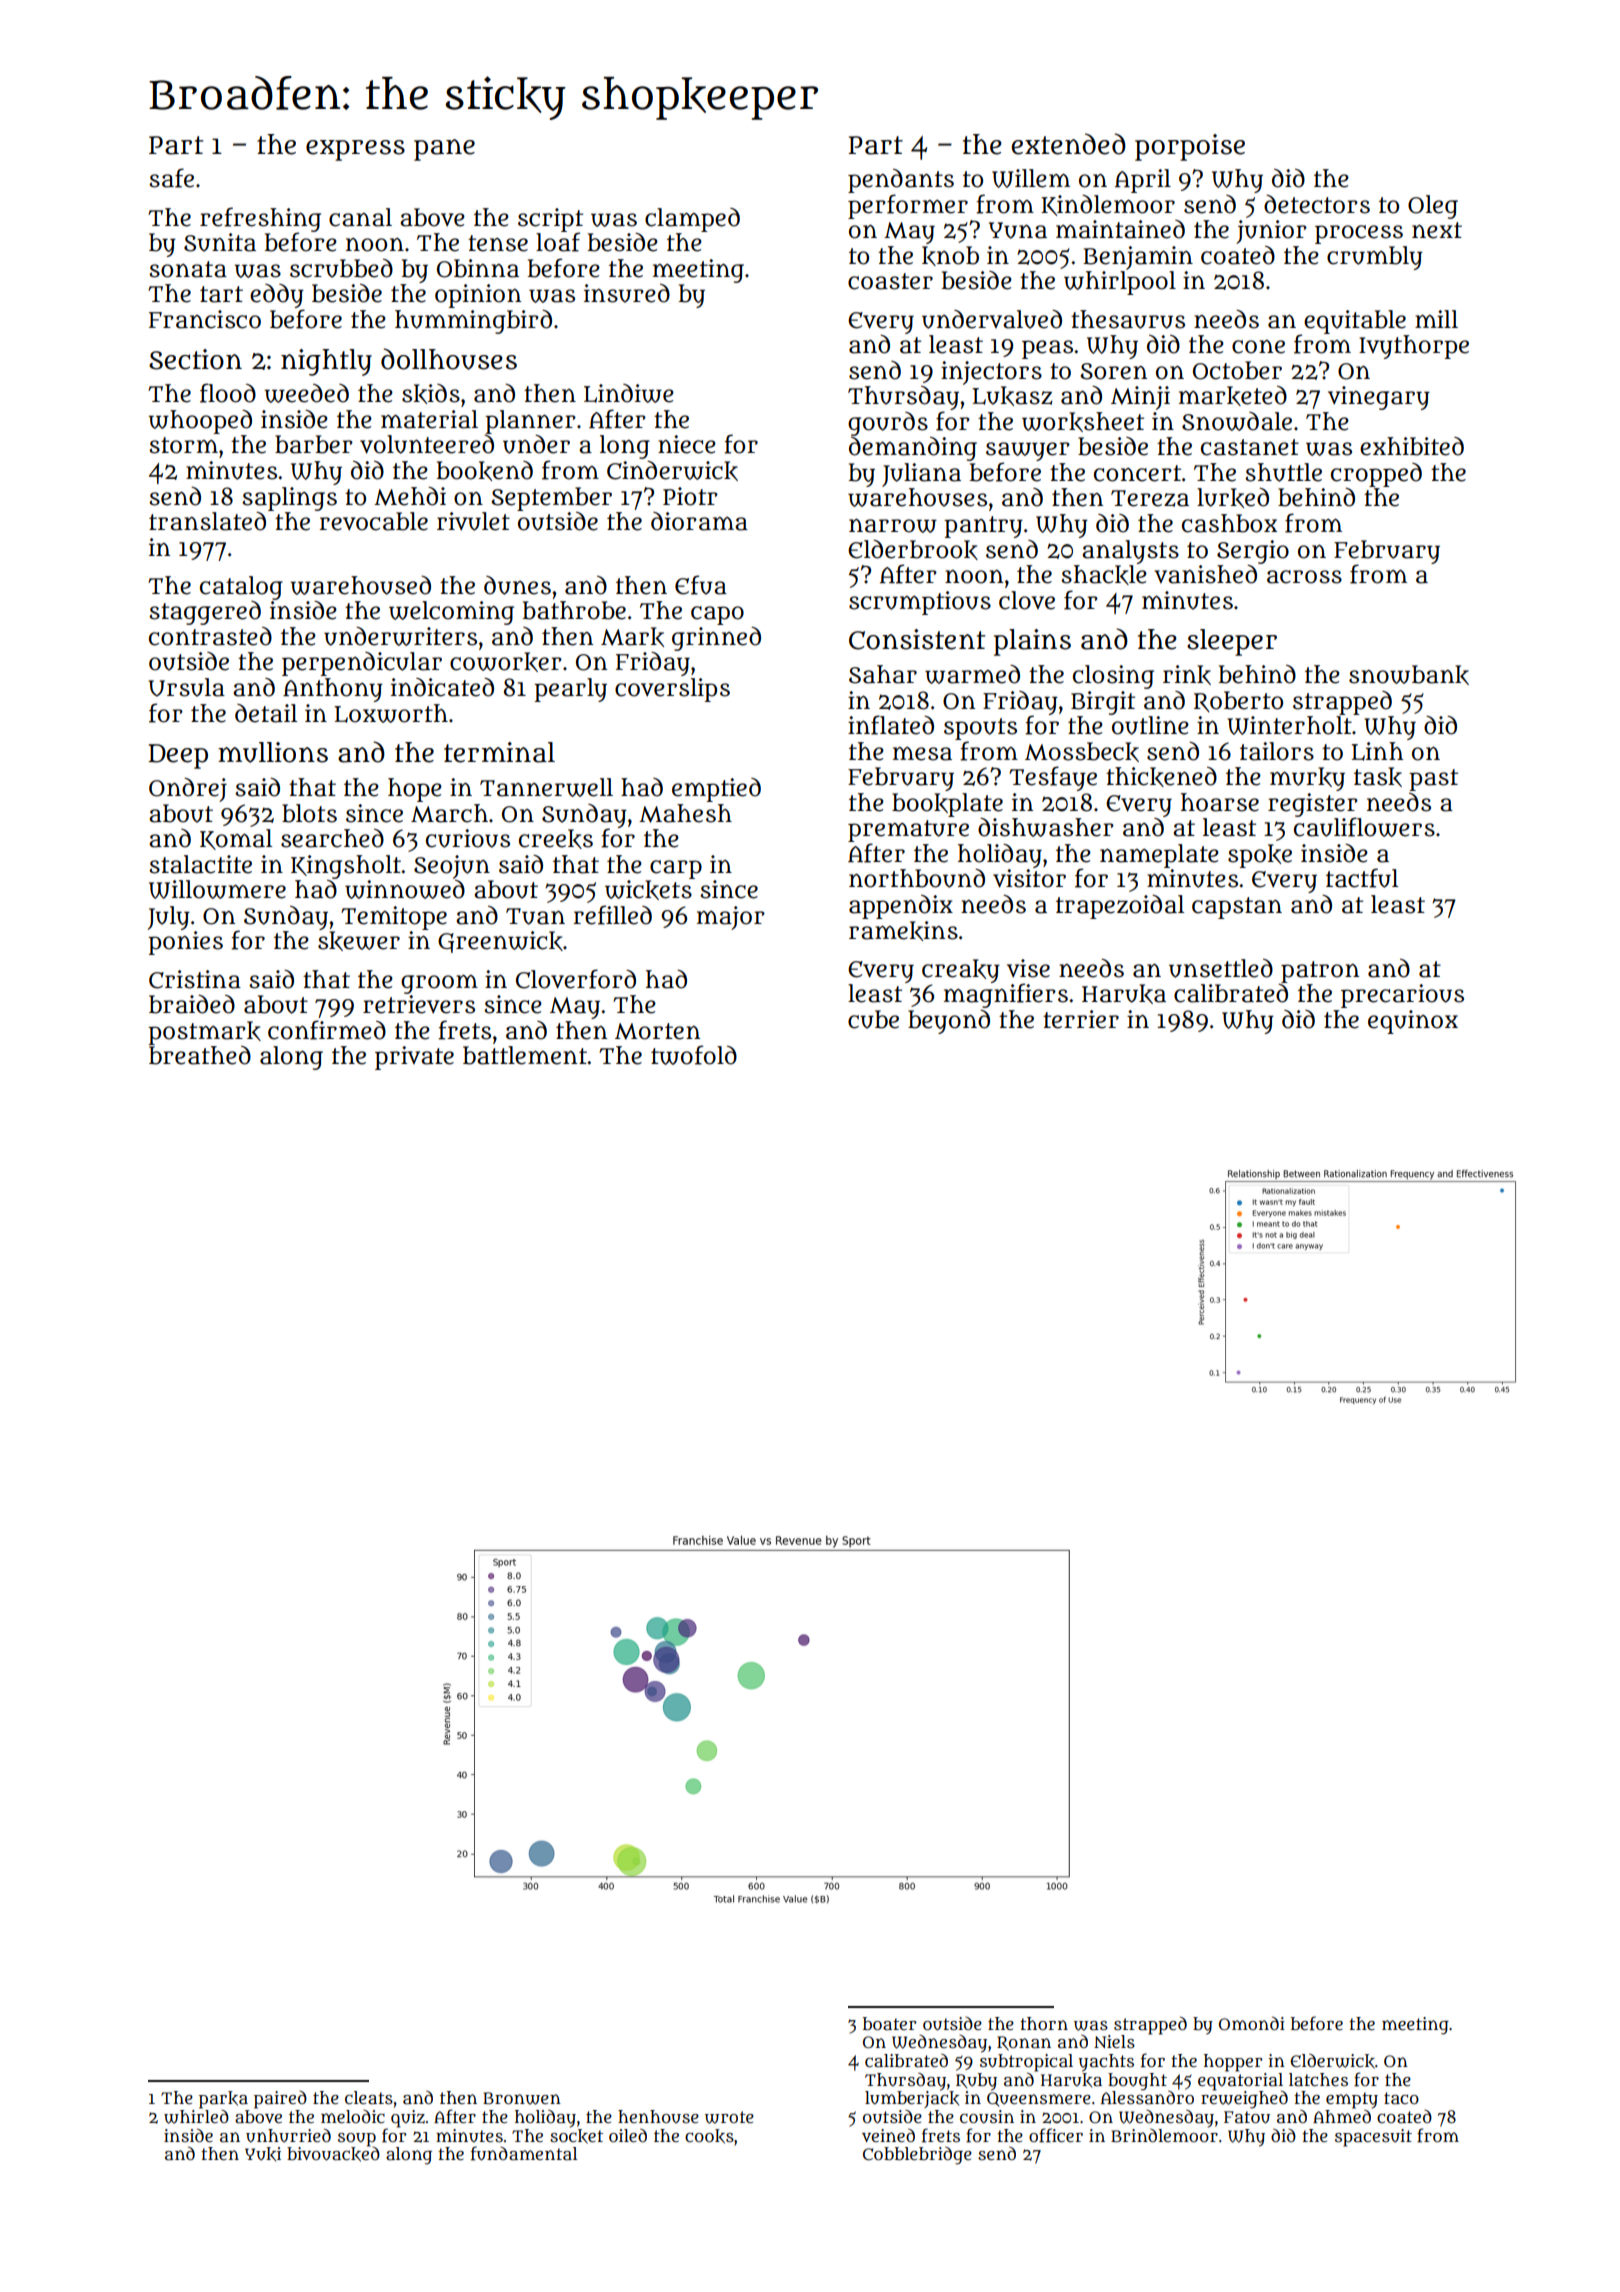 The width and height of the screenshot is (1620, 2292). Describe the element at coordinates (263, 2154) in the screenshot. I see `Yuki` at that location.
